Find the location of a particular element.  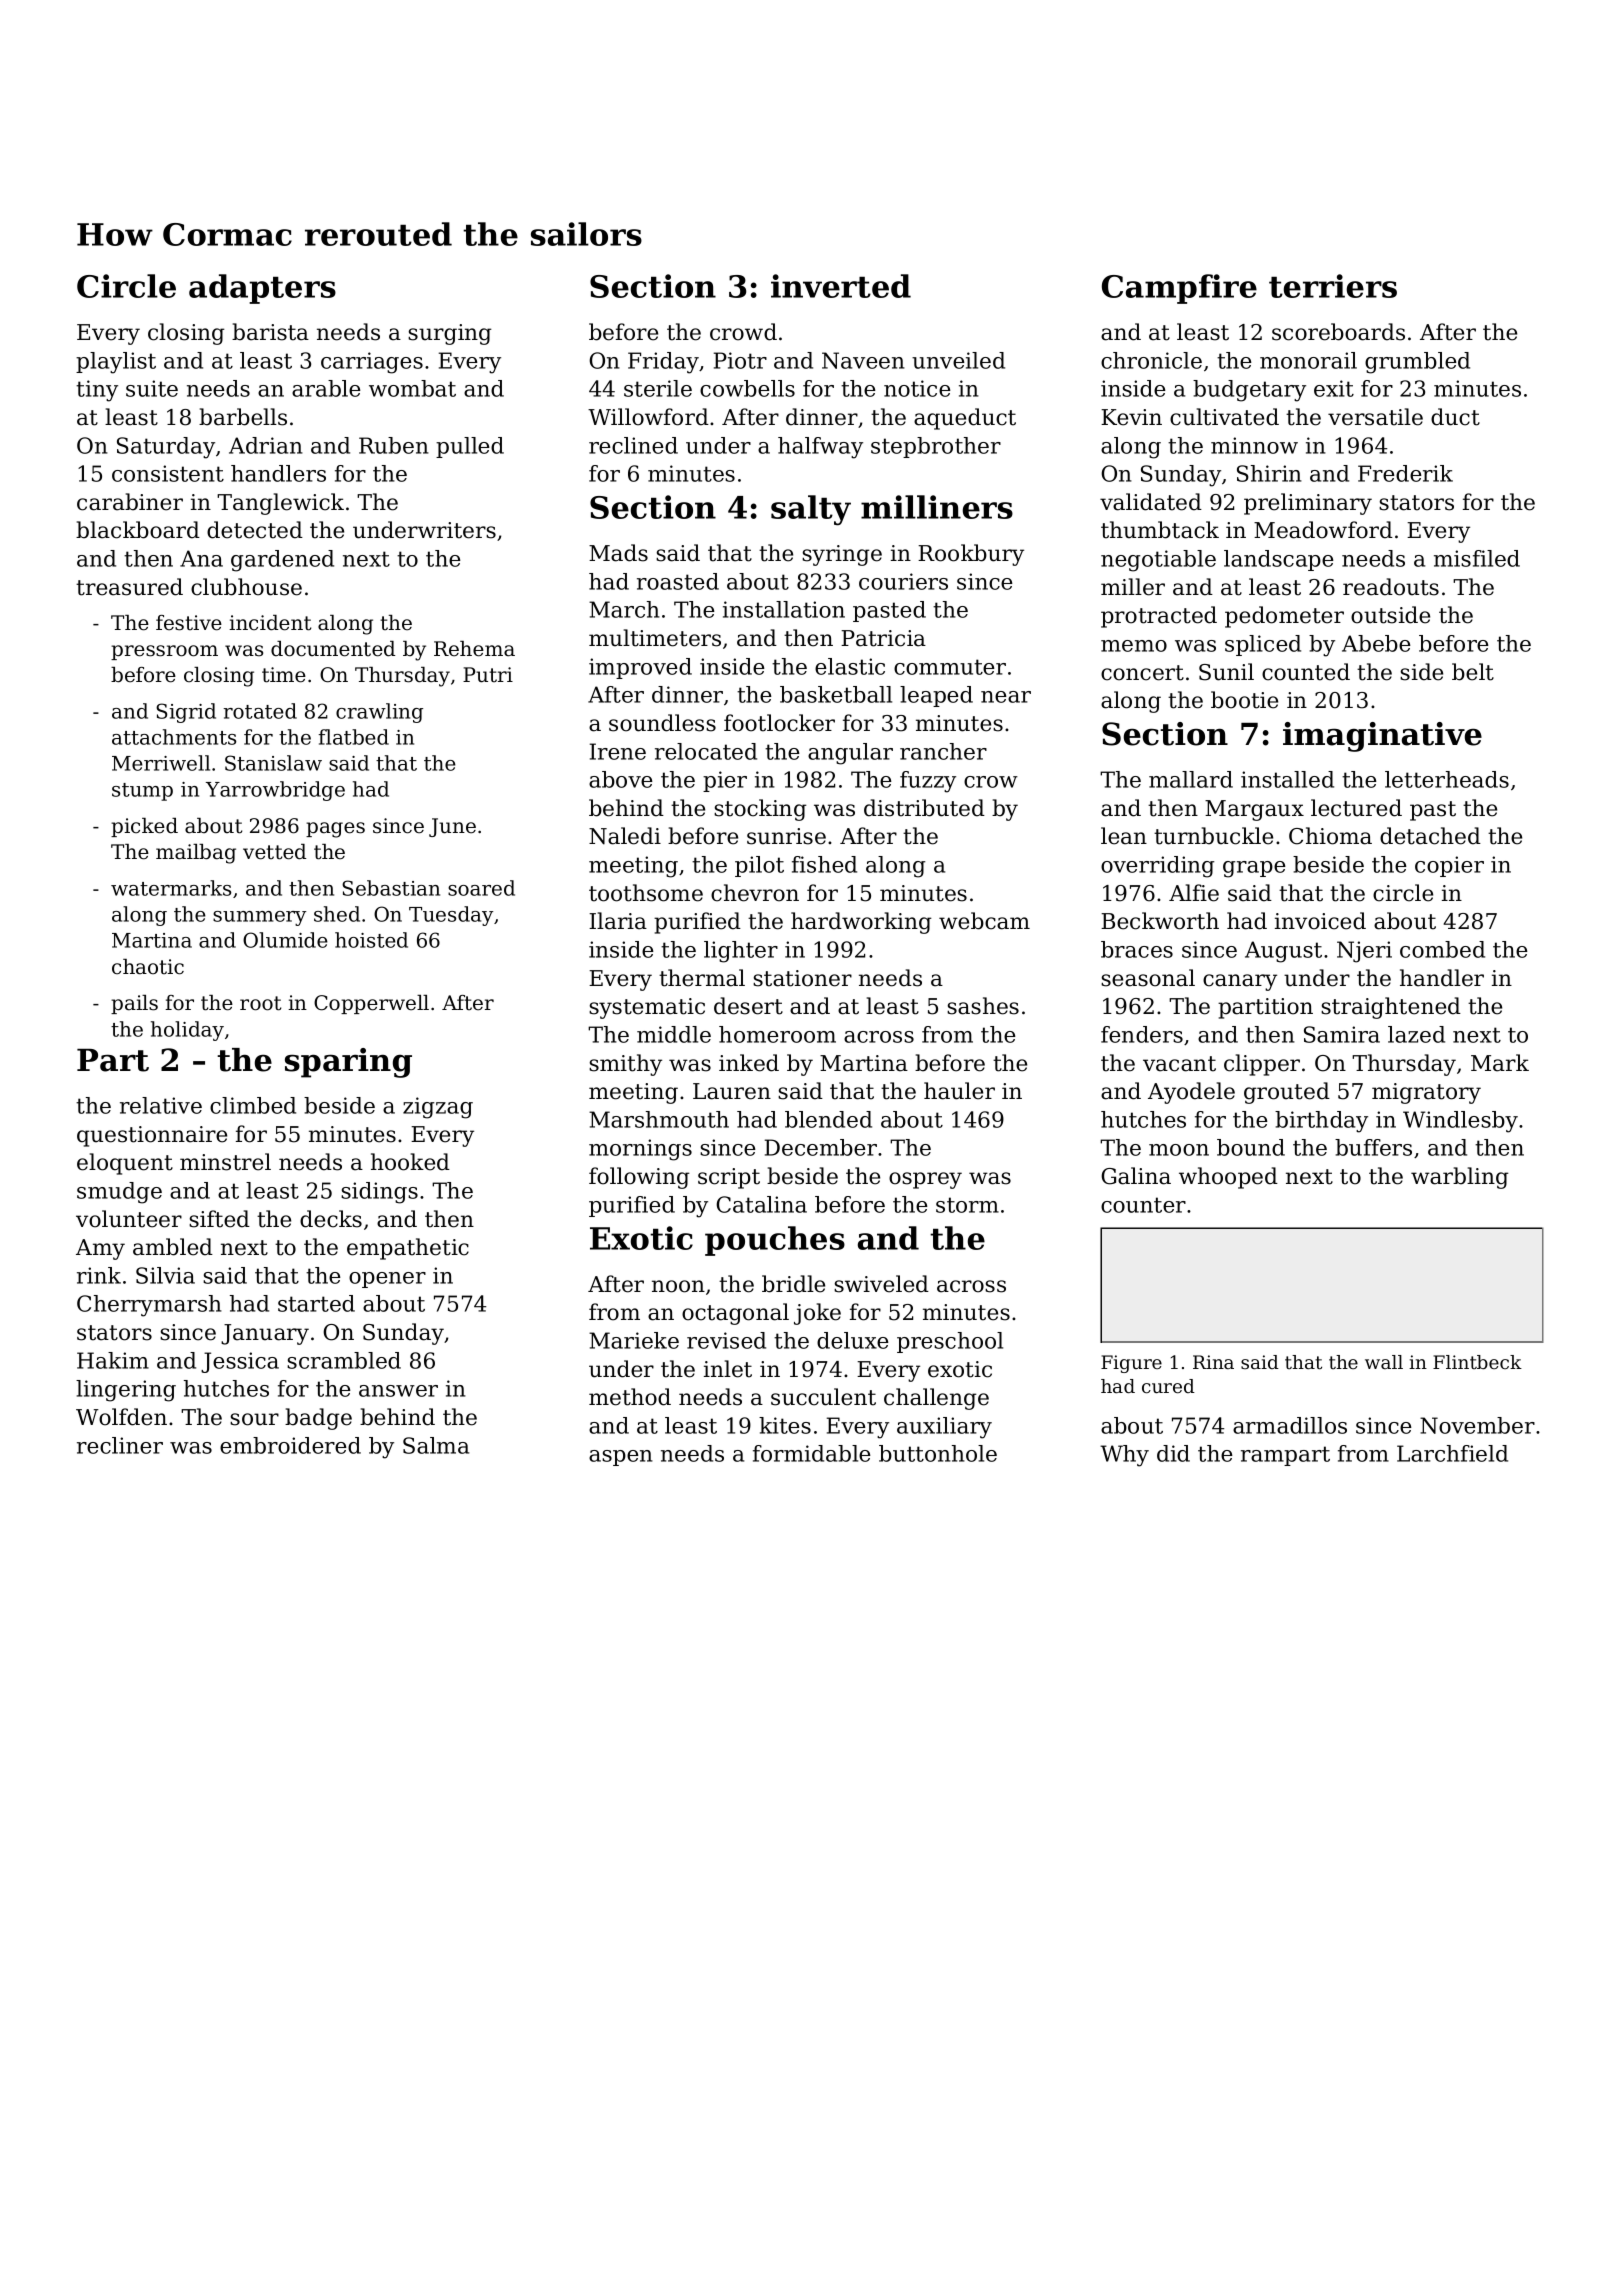

Copperwell is located at coordinates (371, 1004).
